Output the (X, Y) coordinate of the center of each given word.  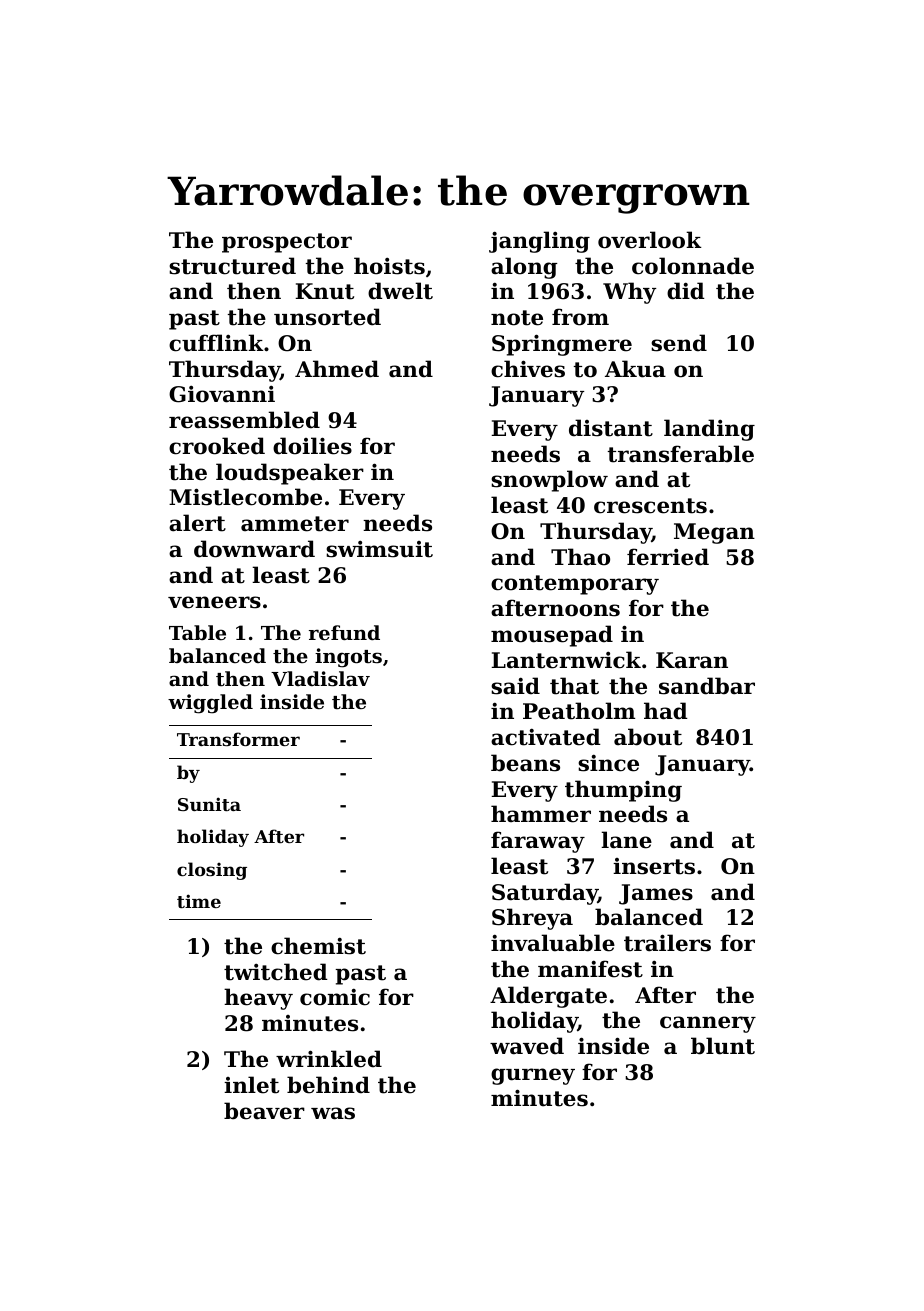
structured (232, 266)
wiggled (210, 704)
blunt (723, 1046)
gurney (533, 1076)
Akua (635, 369)
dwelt (400, 291)
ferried (668, 557)
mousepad (552, 636)
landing (709, 430)
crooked (217, 446)
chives (528, 369)
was (333, 1113)
